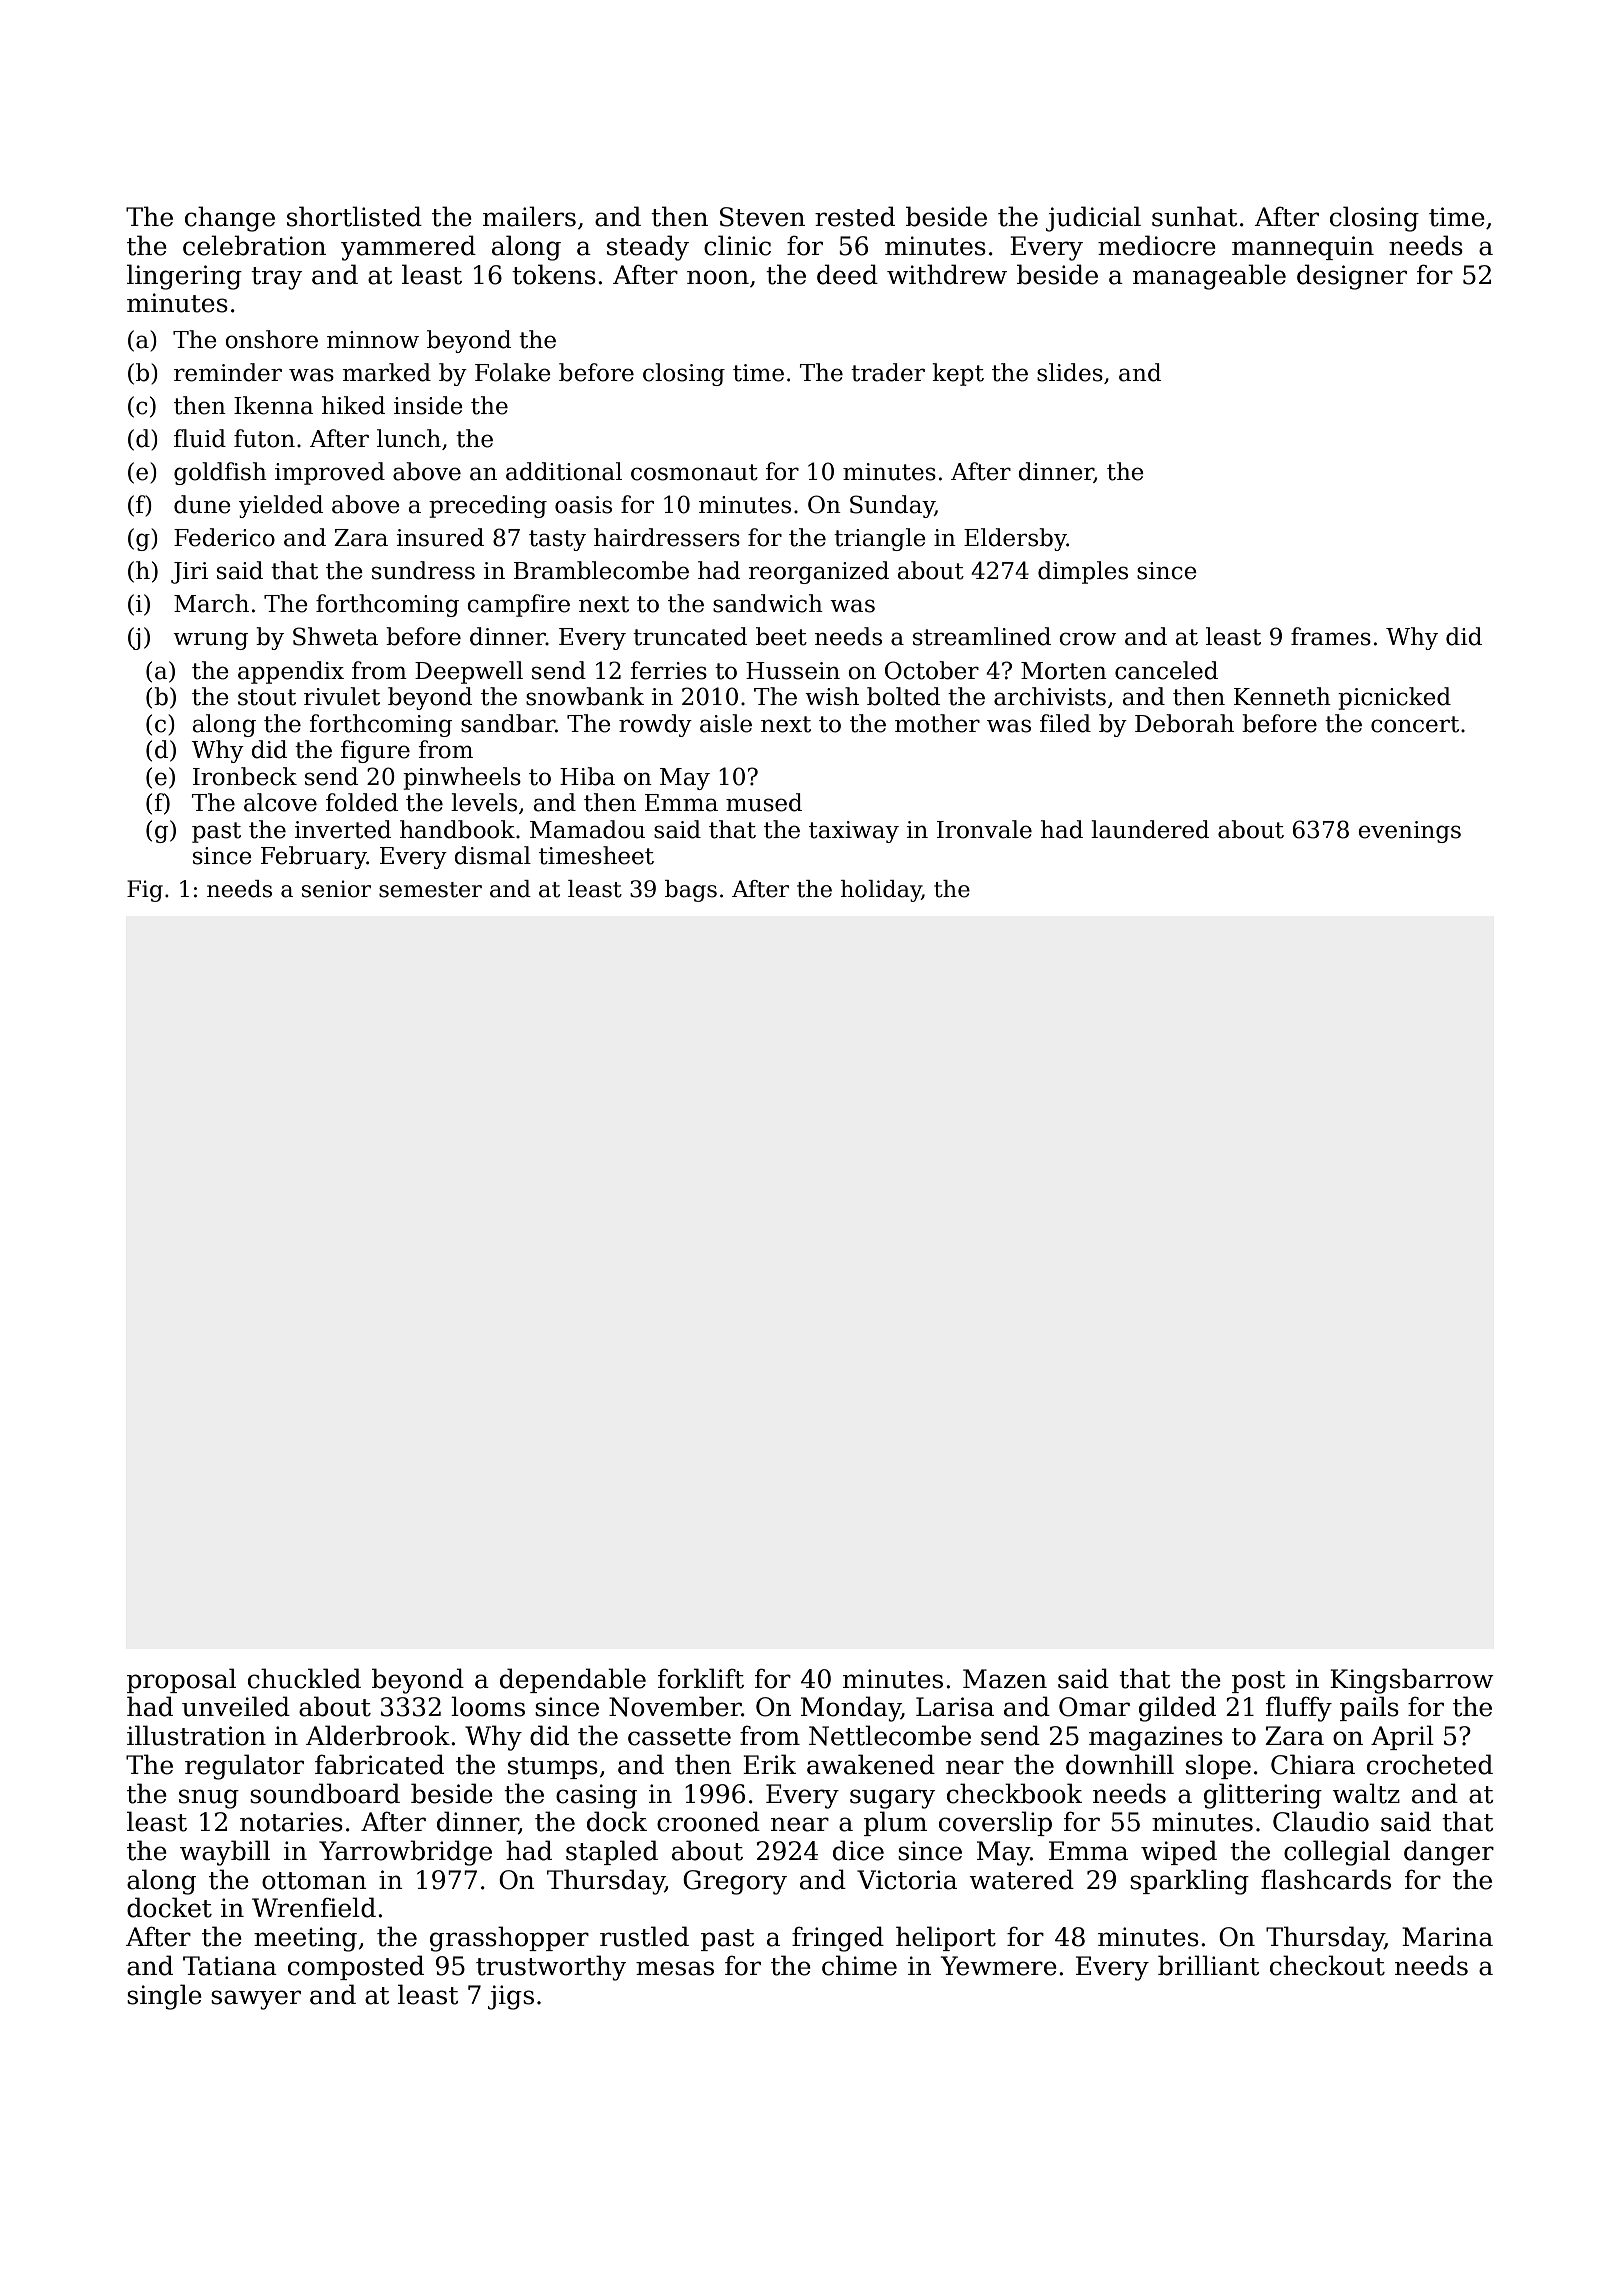 The height and width of the screenshot is (2292, 1620). What do you see at coordinates (932, 670) in the screenshot?
I see `October` at bounding box center [932, 670].
